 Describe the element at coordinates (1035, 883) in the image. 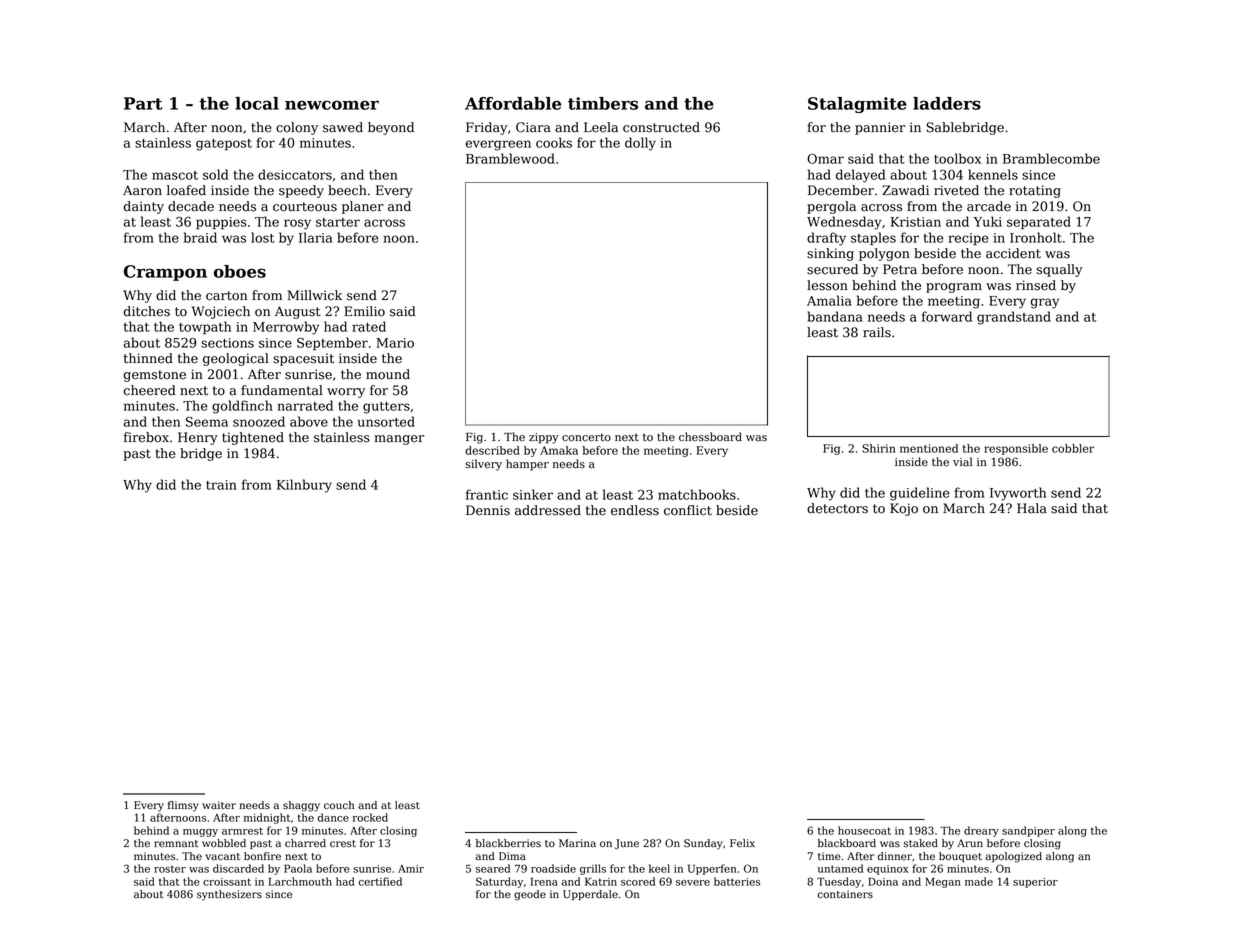

I see `superior` at that location.
